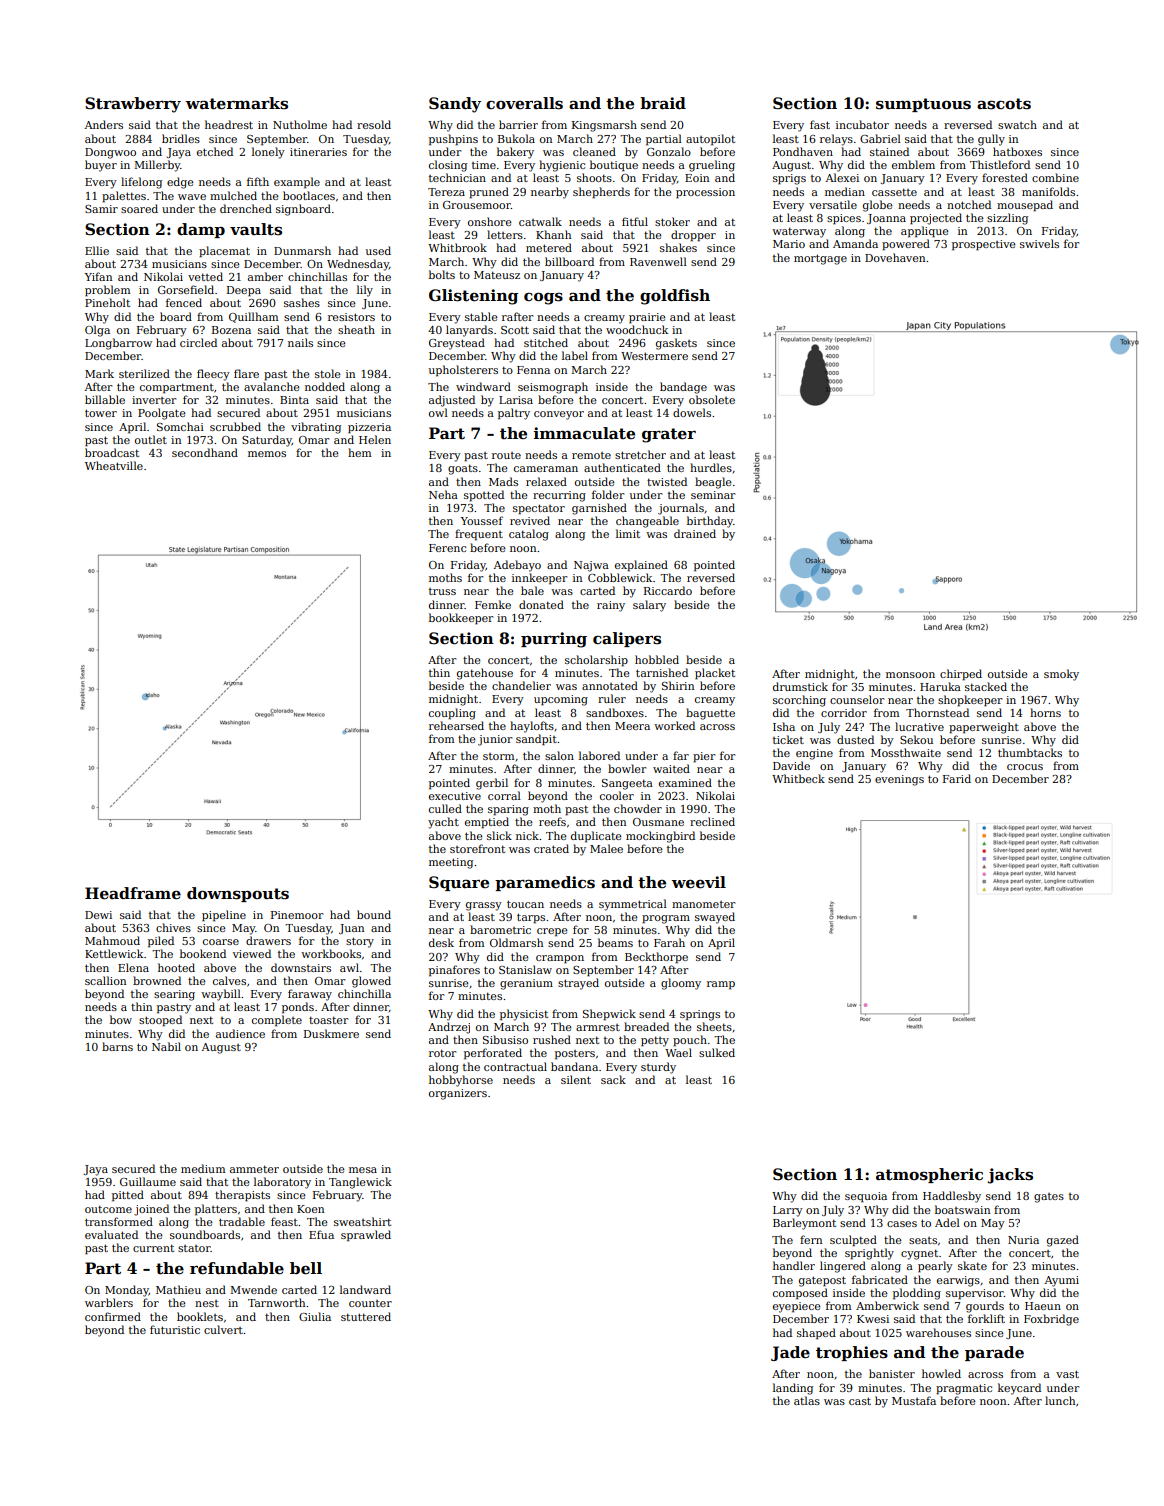 This page has height=1506, width=1164. What do you see at coordinates (604, 126) in the page?
I see `Kingsmarsh` at bounding box center [604, 126].
